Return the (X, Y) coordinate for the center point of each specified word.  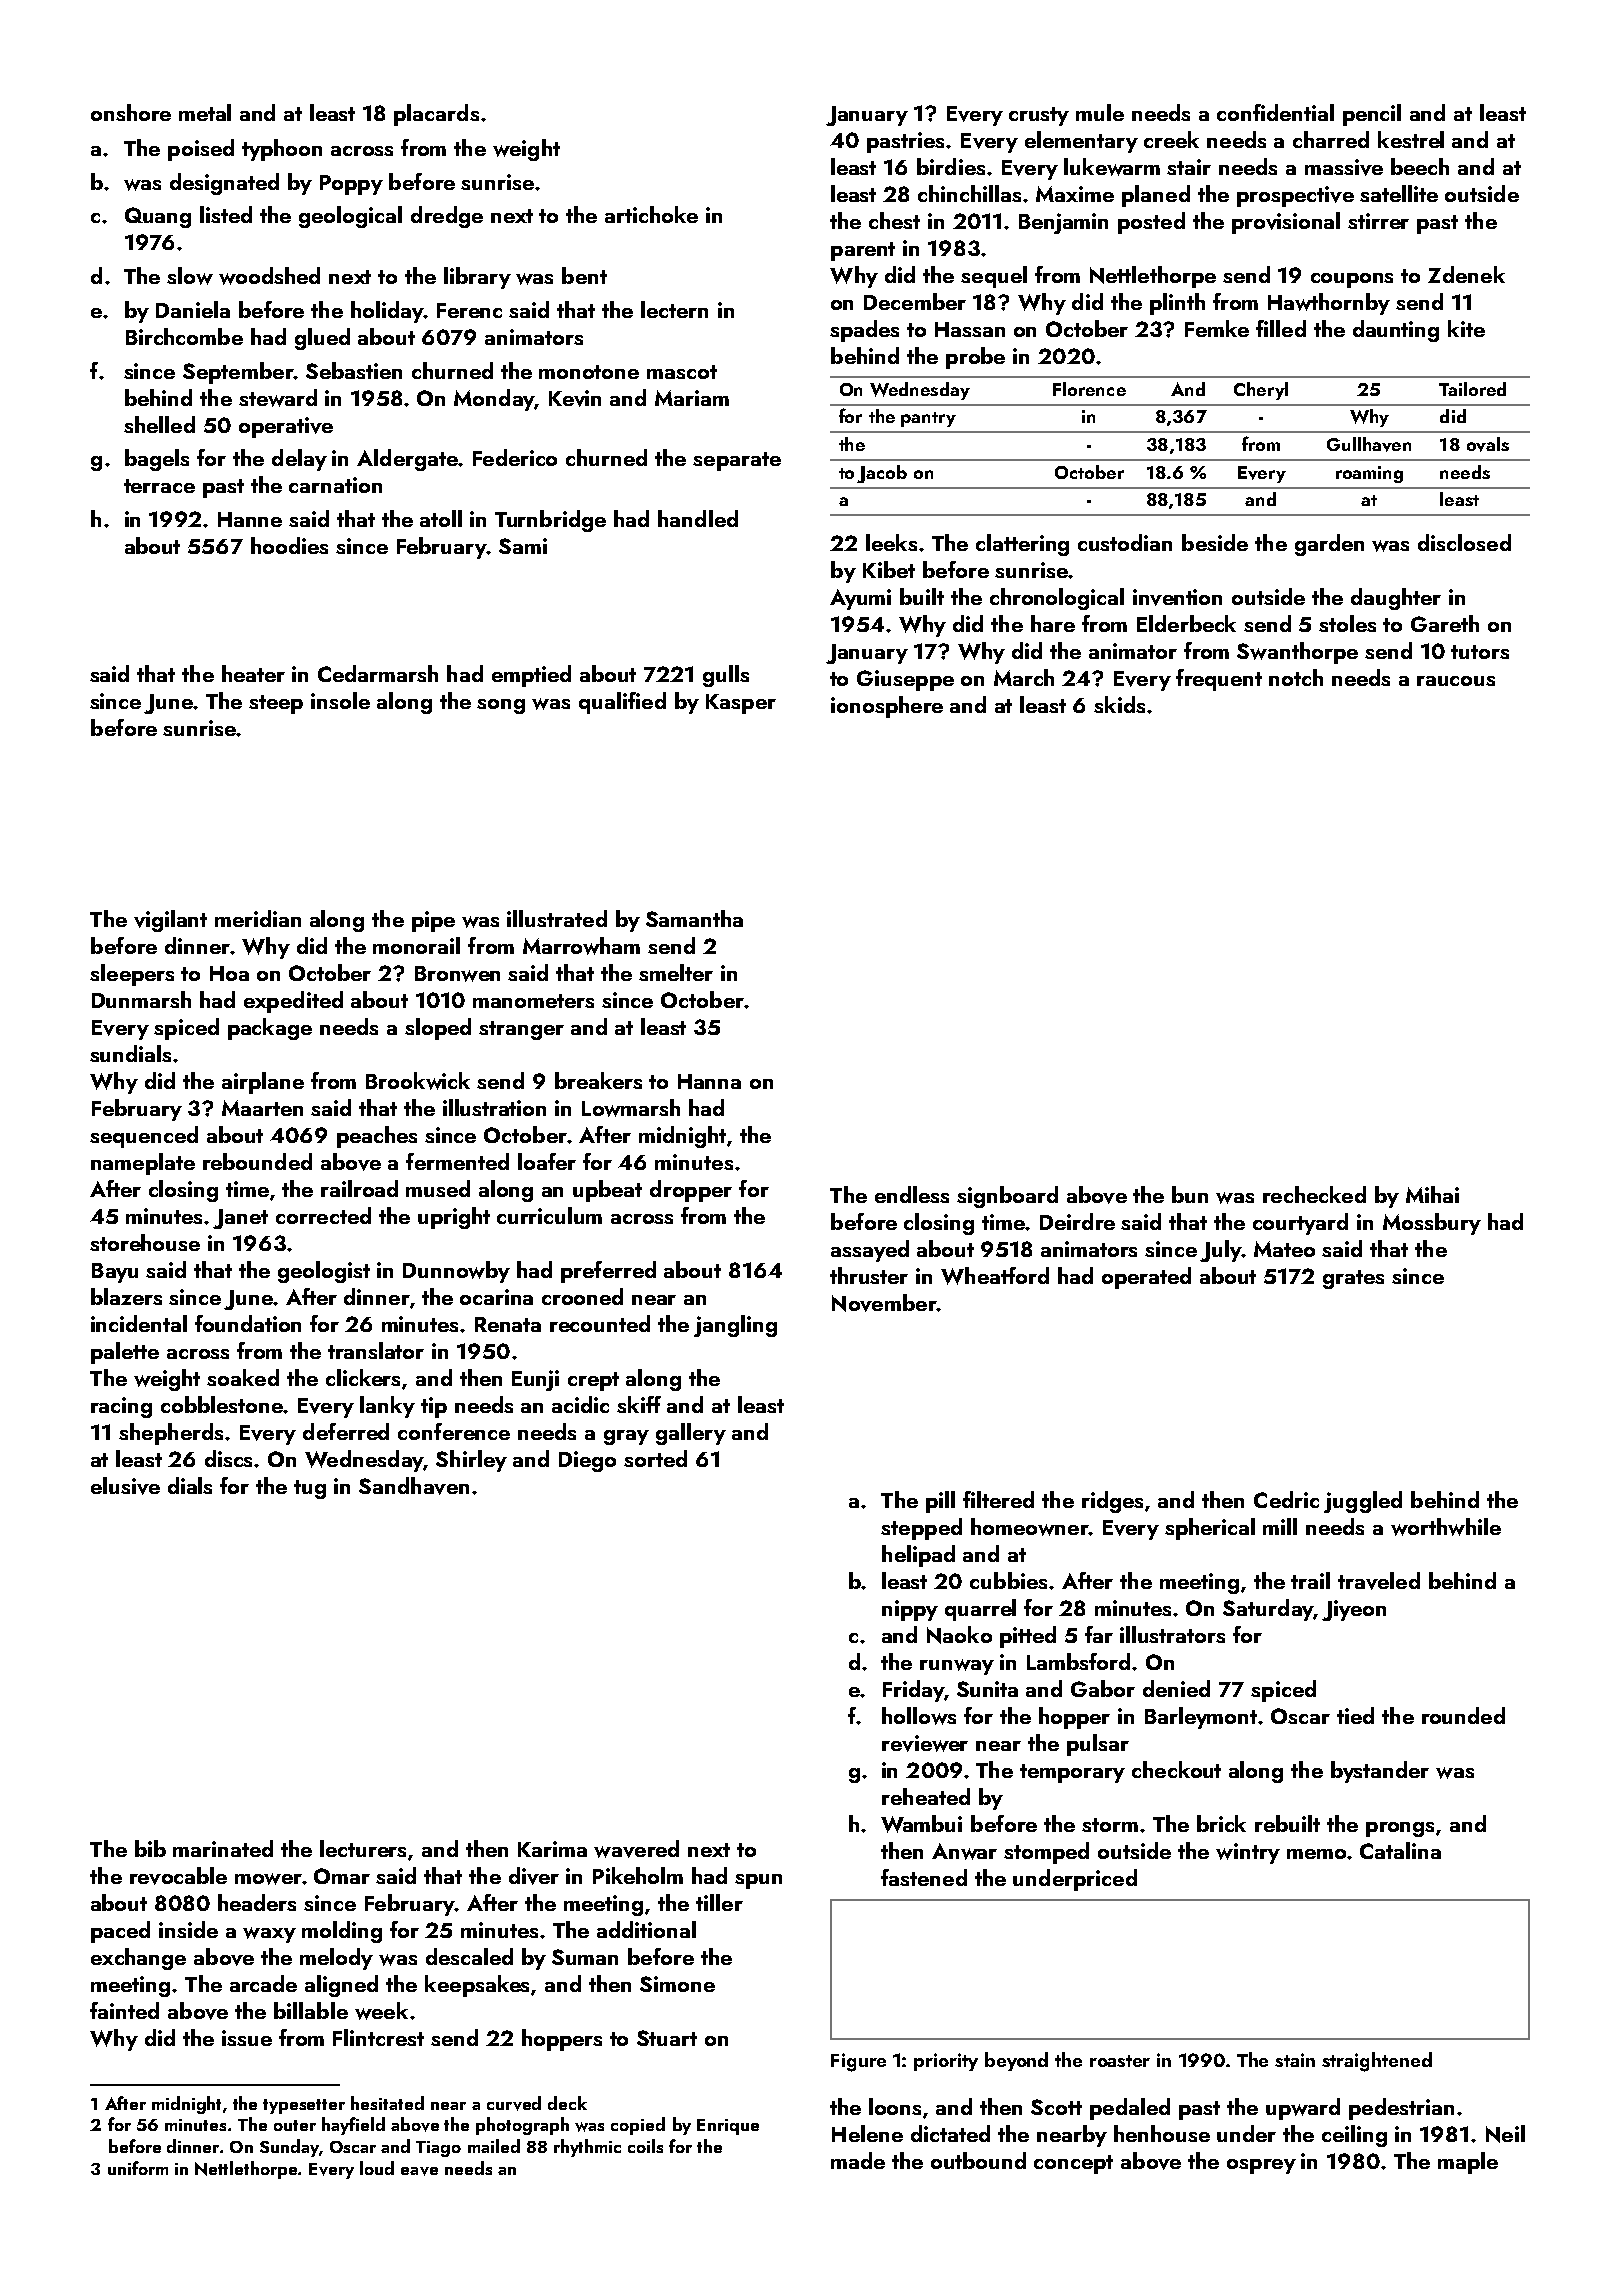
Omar (342, 1876)
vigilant (170, 921)
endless (912, 1194)
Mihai (1432, 1194)
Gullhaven (1369, 444)
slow (190, 276)
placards (436, 115)
